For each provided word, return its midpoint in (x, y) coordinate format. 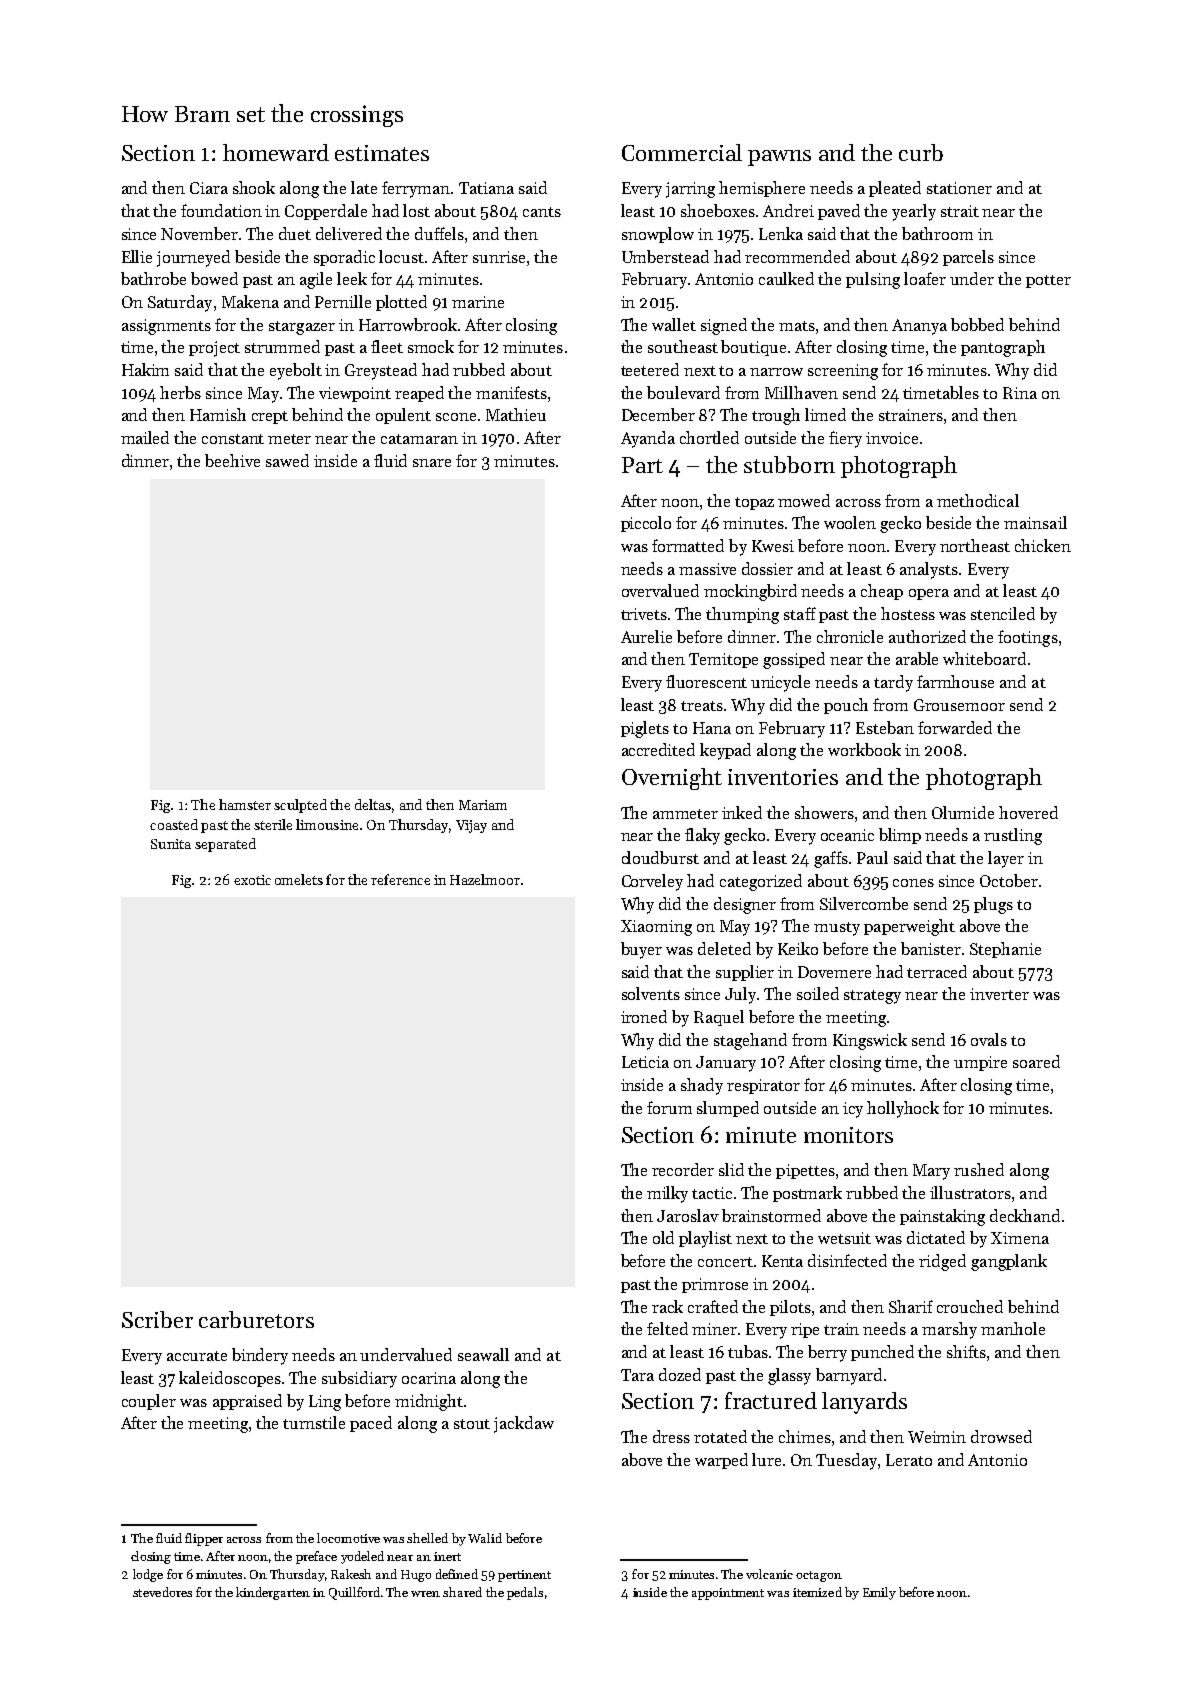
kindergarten (273, 1593)
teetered (650, 369)
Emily (879, 1593)
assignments (166, 327)
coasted (174, 824)
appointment (728, 1594)
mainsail (1035, 522)
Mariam (483, 805)
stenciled (1003, 613)
